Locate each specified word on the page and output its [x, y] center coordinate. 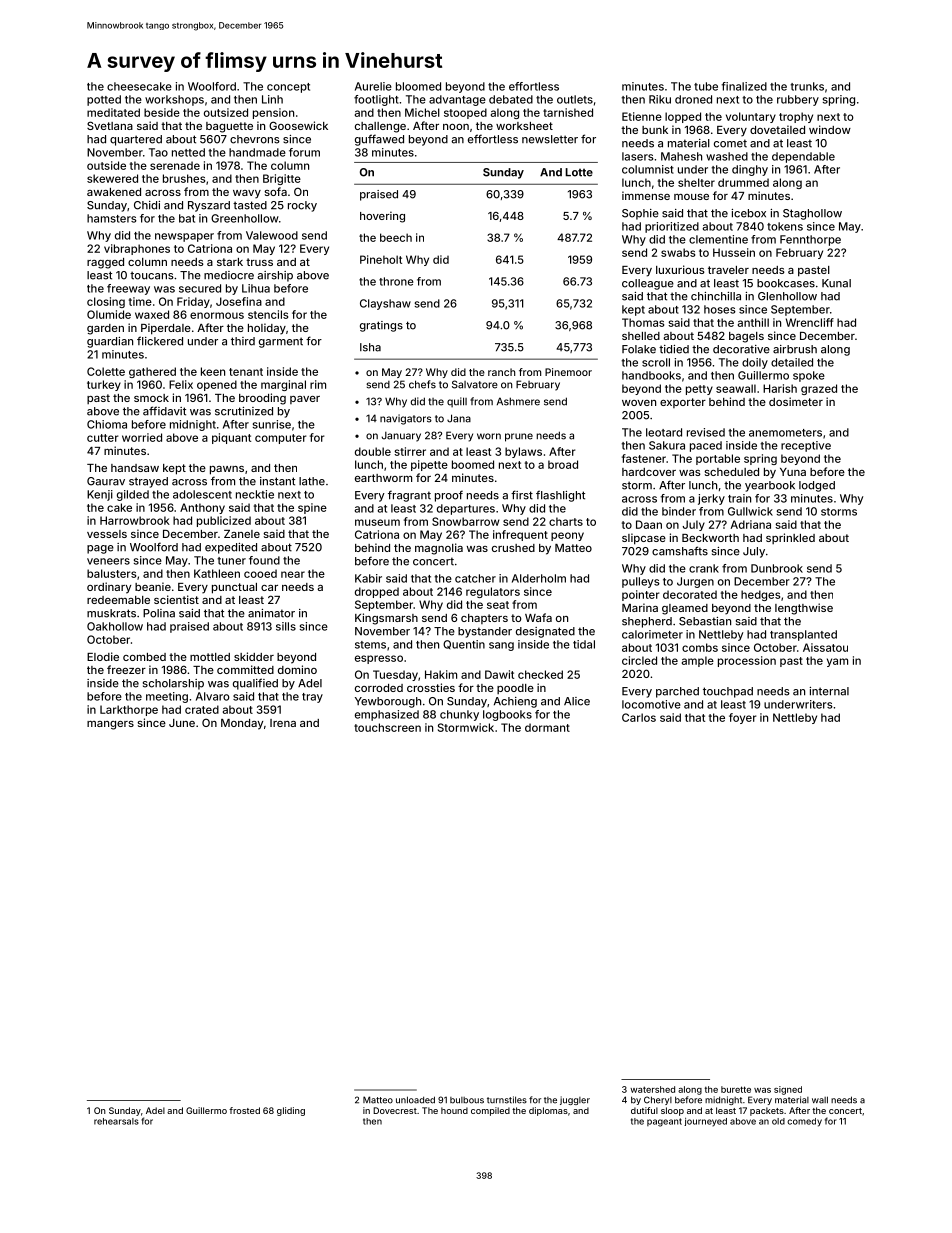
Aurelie [373, 86]
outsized [226, 112]
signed [788, 1090]
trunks [807, 86]
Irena [283, 723]
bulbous [467, 1100]
